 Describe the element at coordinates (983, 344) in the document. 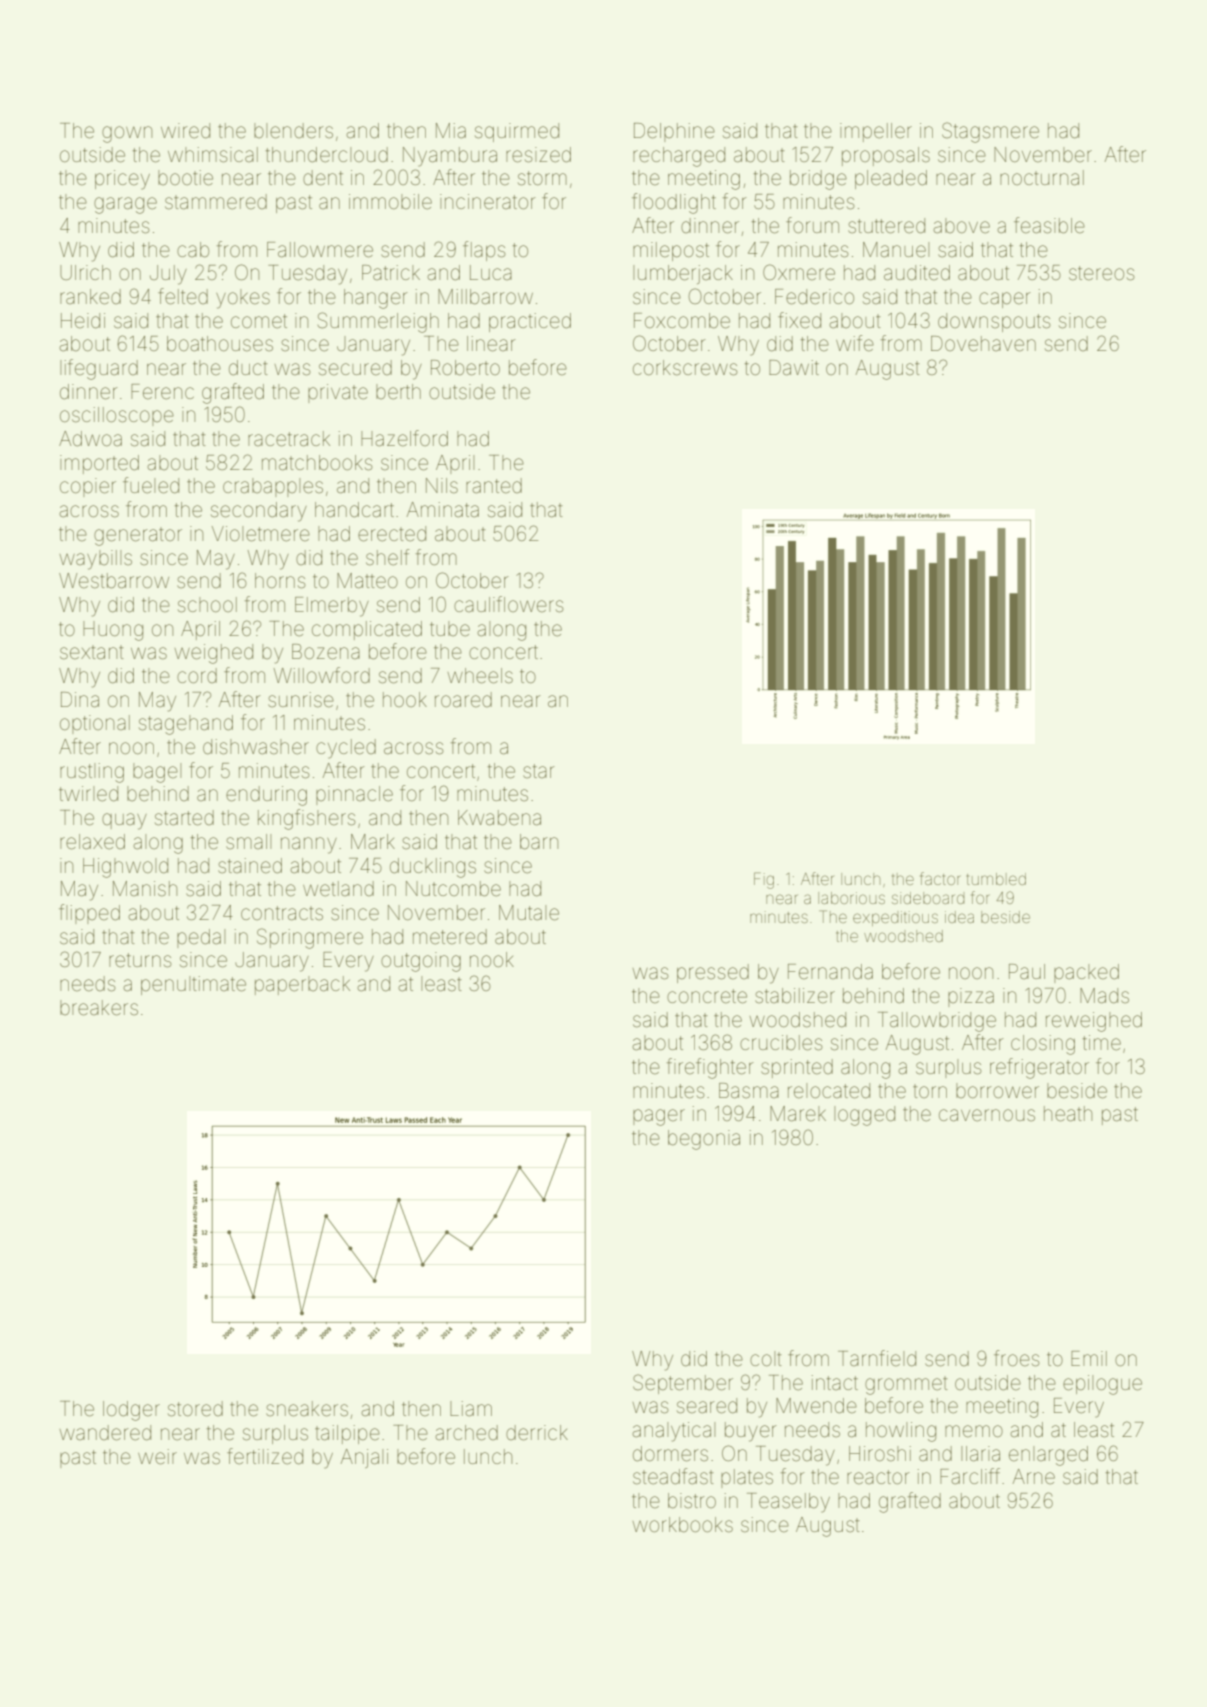

I see `Dovehaven` at that location.
